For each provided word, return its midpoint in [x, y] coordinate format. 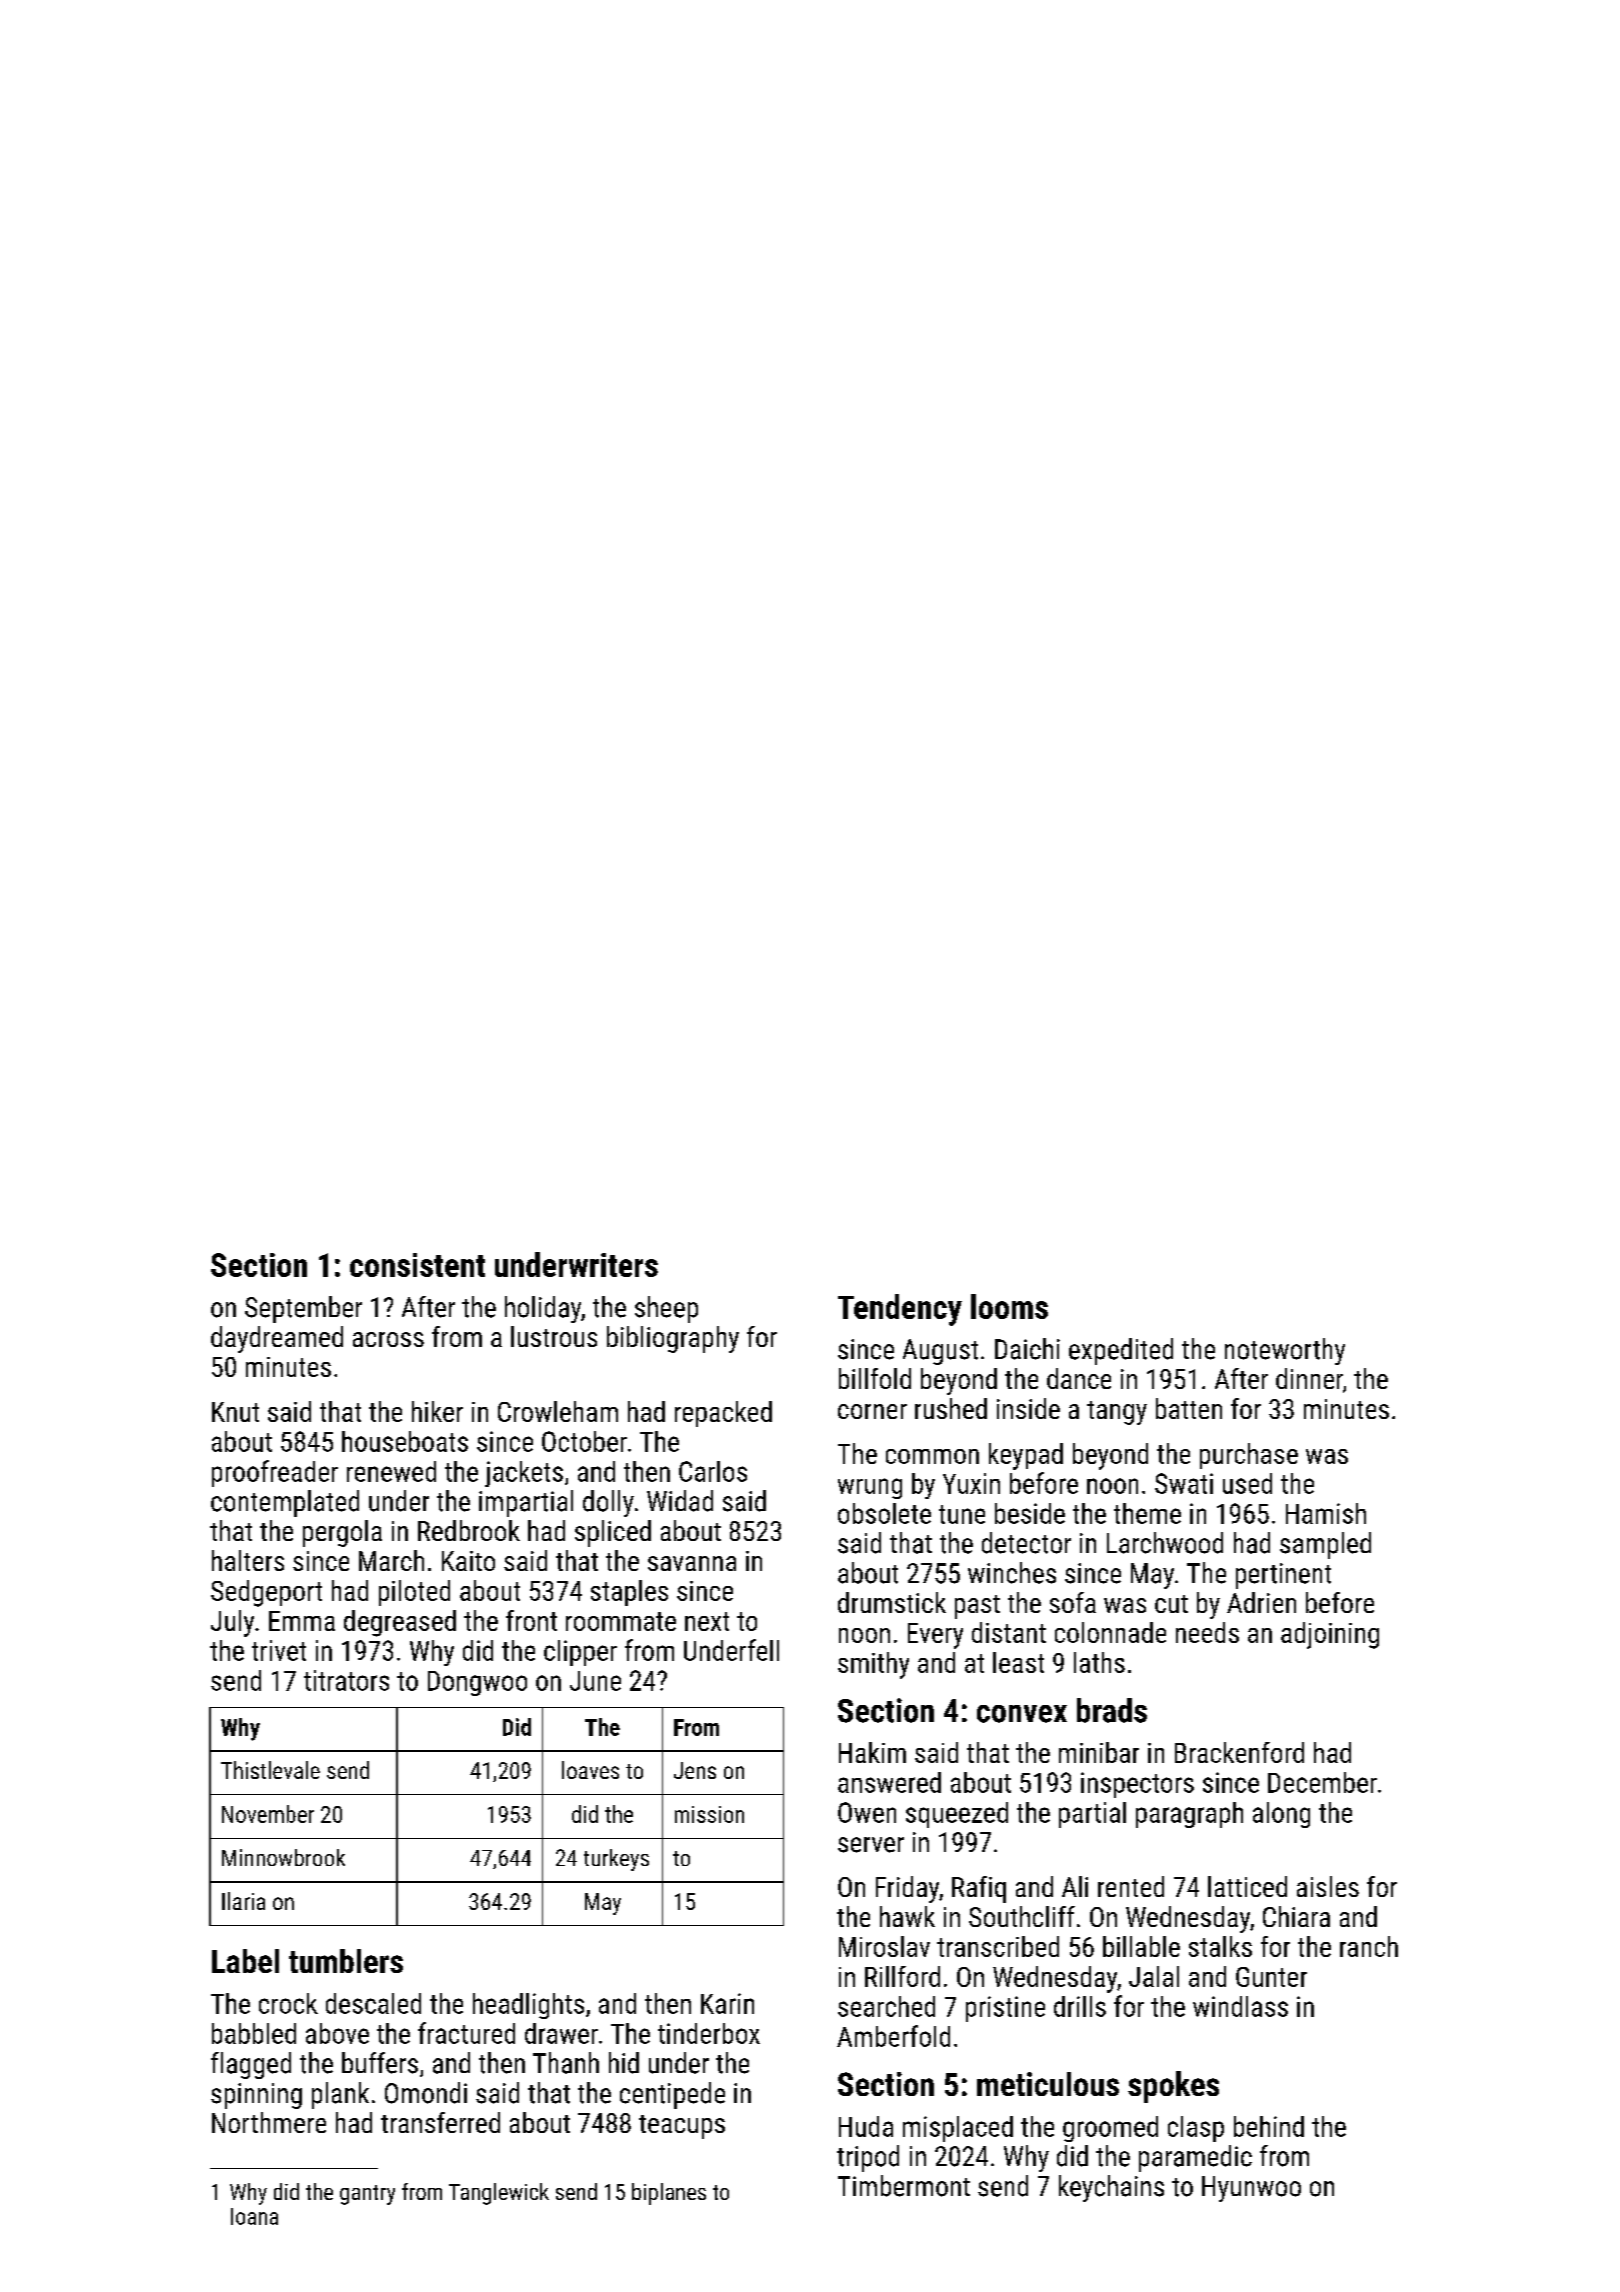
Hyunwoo [1251, 2189]
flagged [251, 2065]
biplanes [669, 2194]
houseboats [405, 1441]
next [707, 1621]
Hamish [1326, 1513]
